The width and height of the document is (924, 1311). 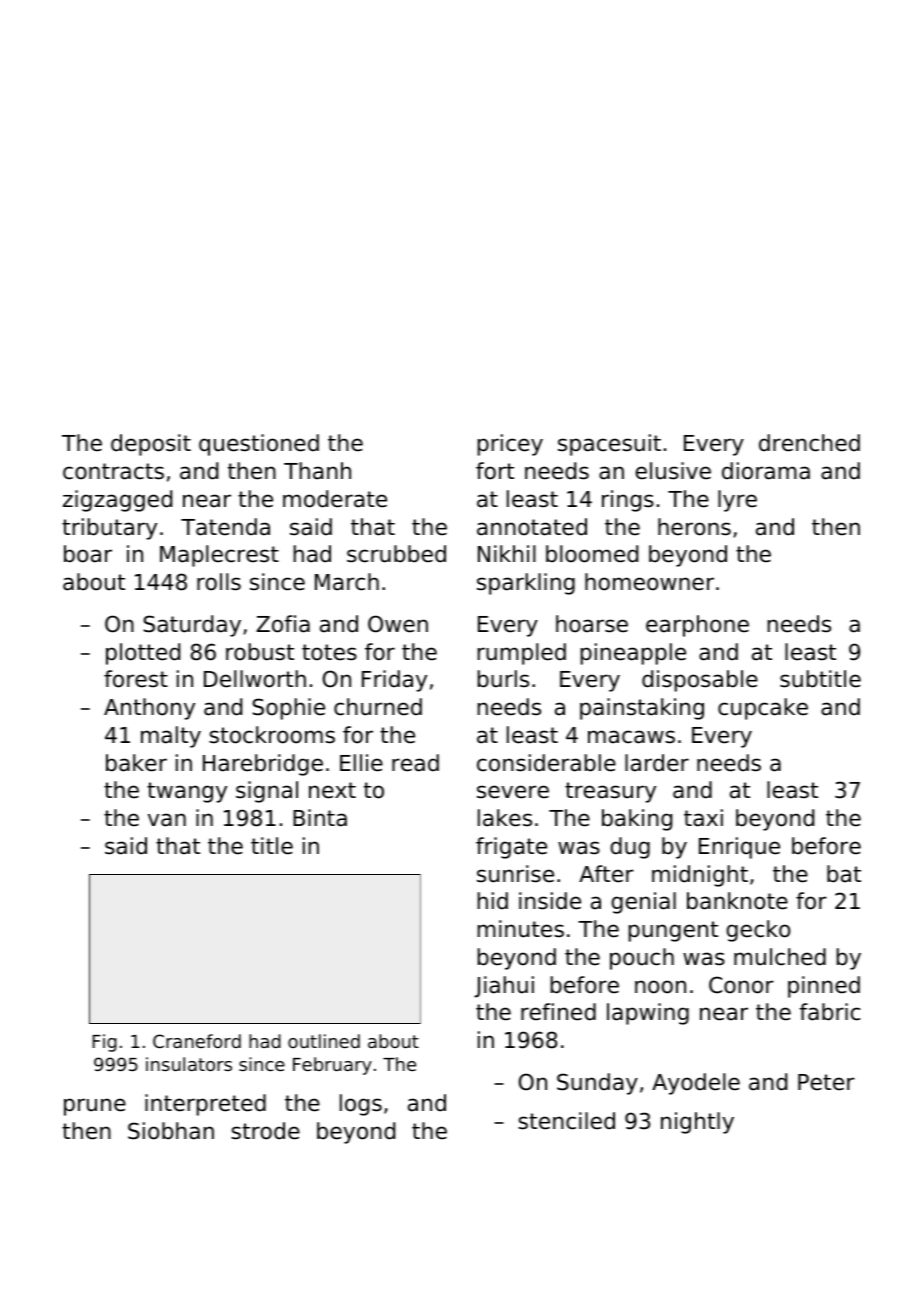 I want to click on larder, so click(x=657, y=763).
